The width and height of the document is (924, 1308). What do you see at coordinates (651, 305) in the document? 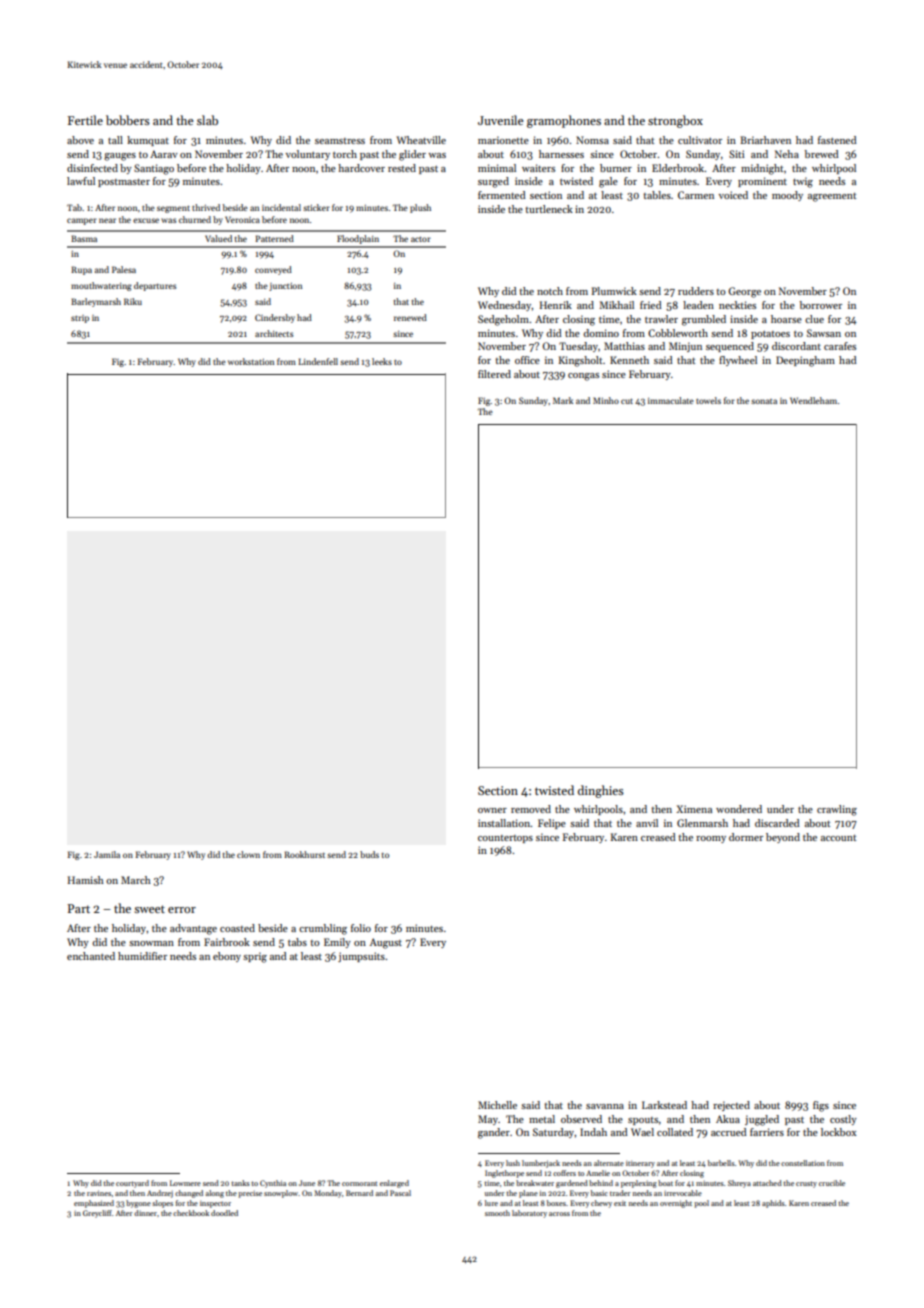
I see `fried` at bounding box center [651, 305].
